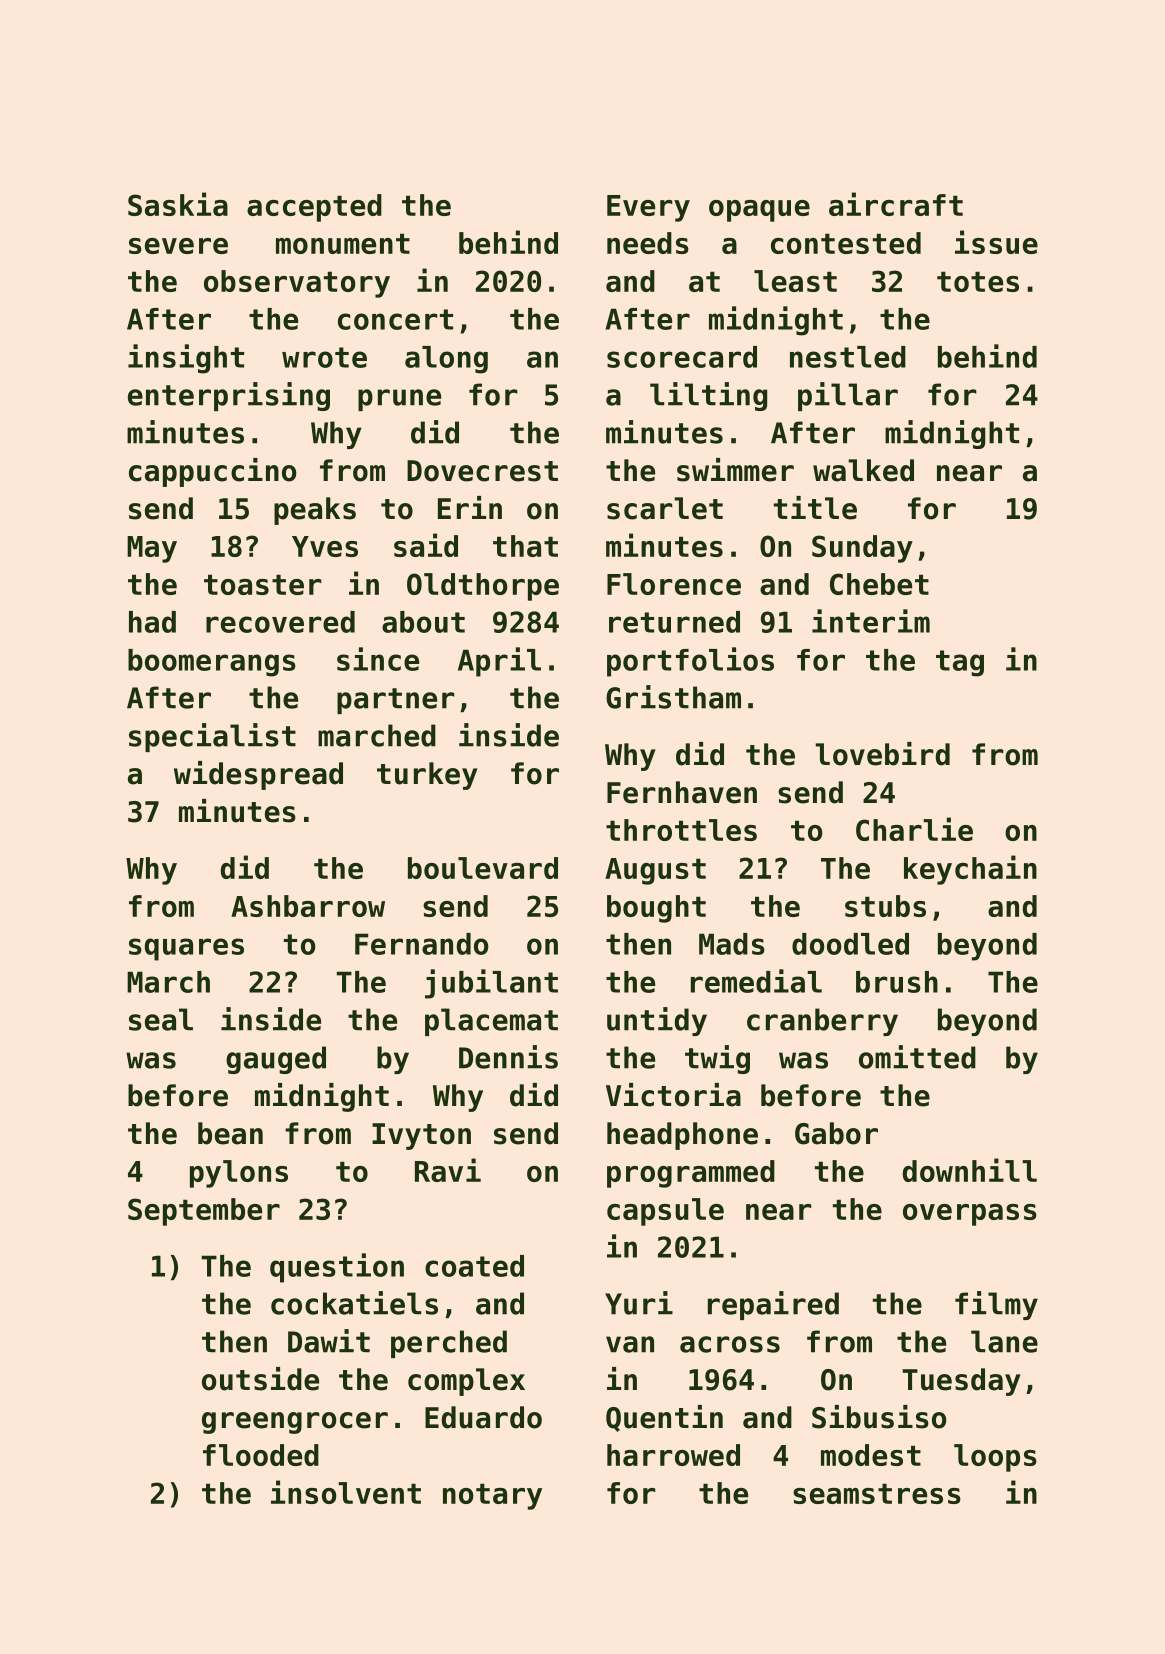  What do you see at coordinates (212, 737) in the screenshot?
I see `specialist` at bounding box center [212, 737].
